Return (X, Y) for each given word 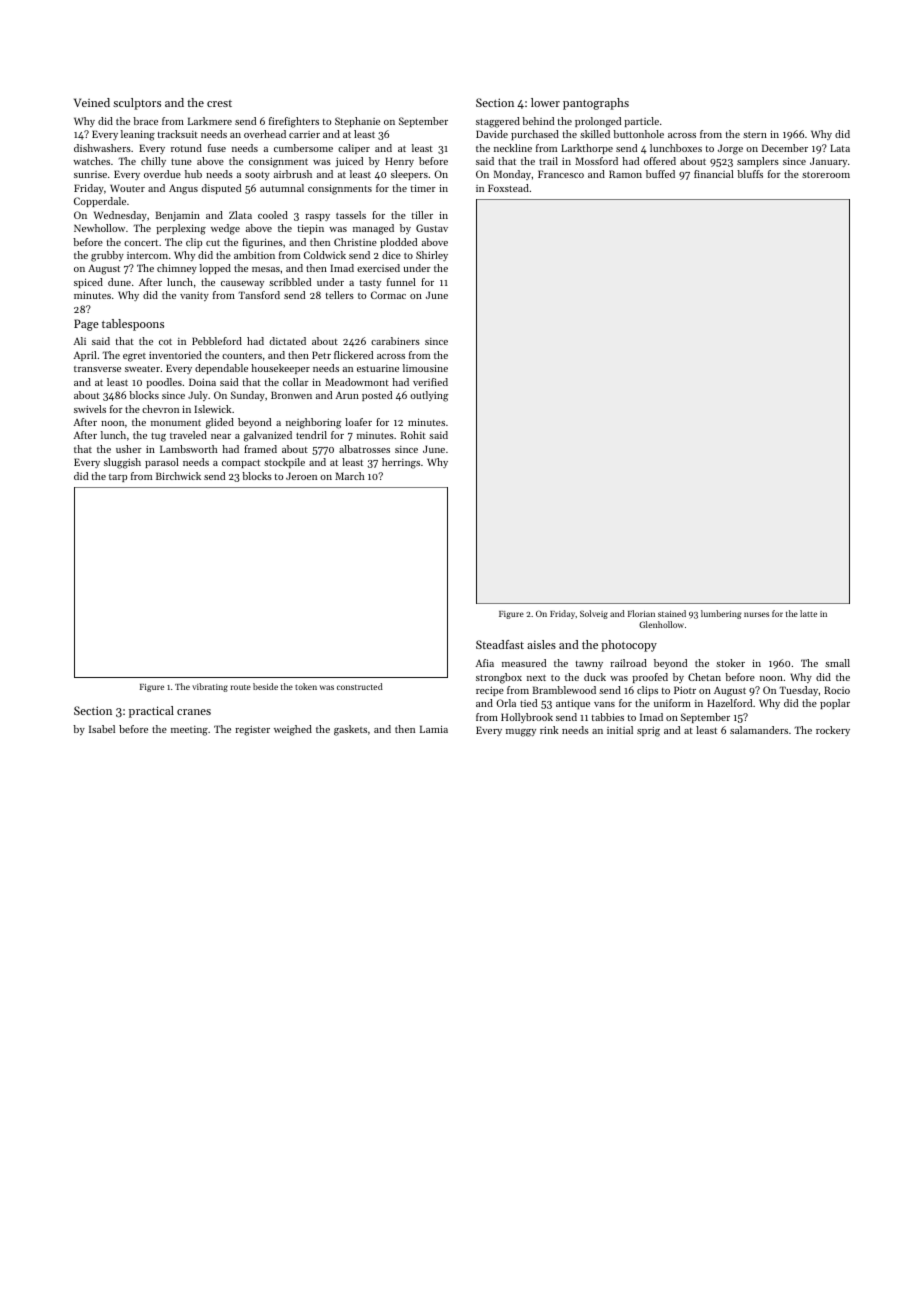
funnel (401, 282)
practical (151, 712)
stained (672, 613)
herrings (401, 463)
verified (430, 382)
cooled (273, 215)
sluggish (122, 463)
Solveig (594, 614)
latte (808, 613)
